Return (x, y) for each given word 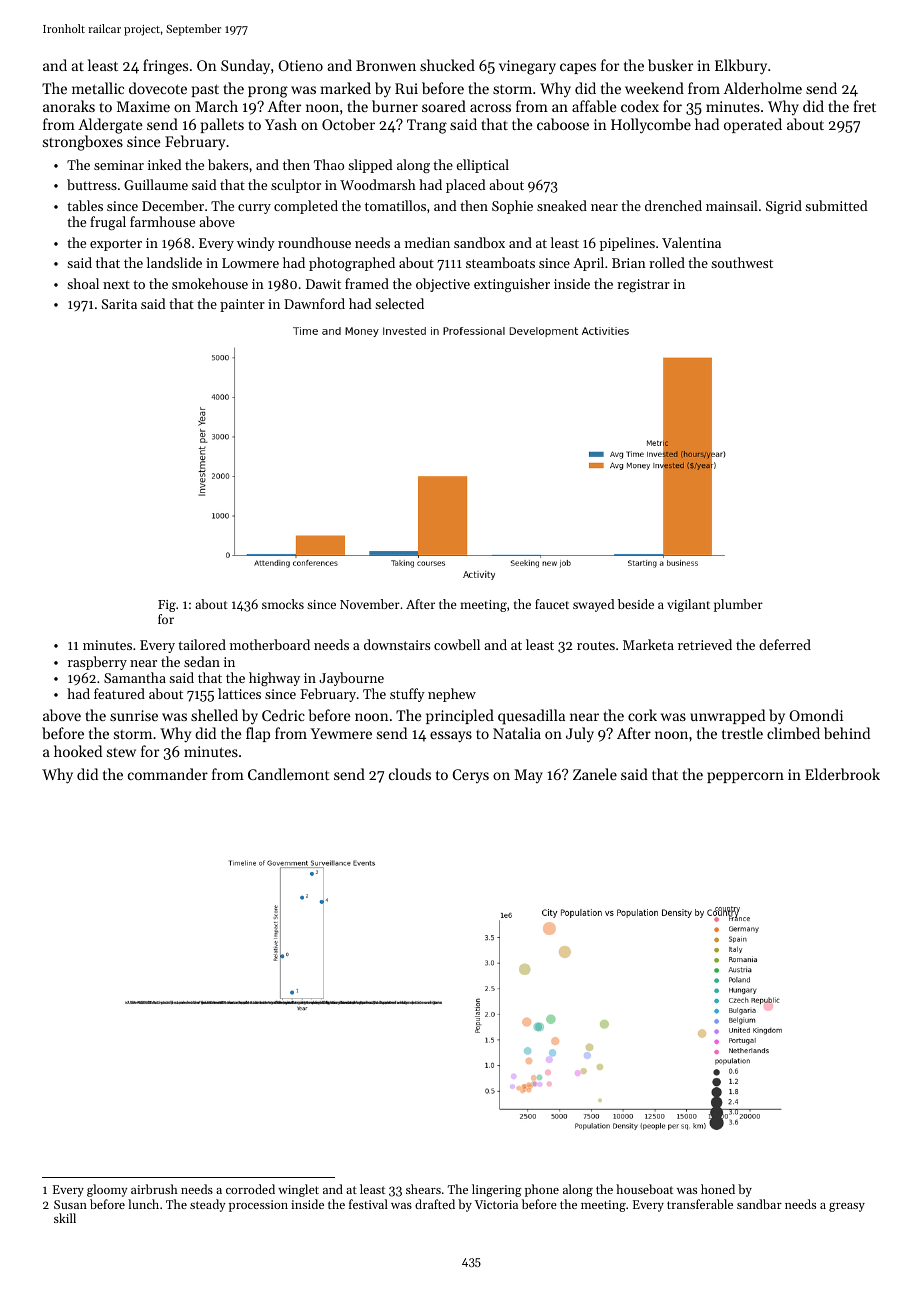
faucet (552, 604)
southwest (742, 262)
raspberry (97, 663)
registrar (643, 285)
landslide (174, 262)
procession (258, 1206)
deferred (785, 644)
